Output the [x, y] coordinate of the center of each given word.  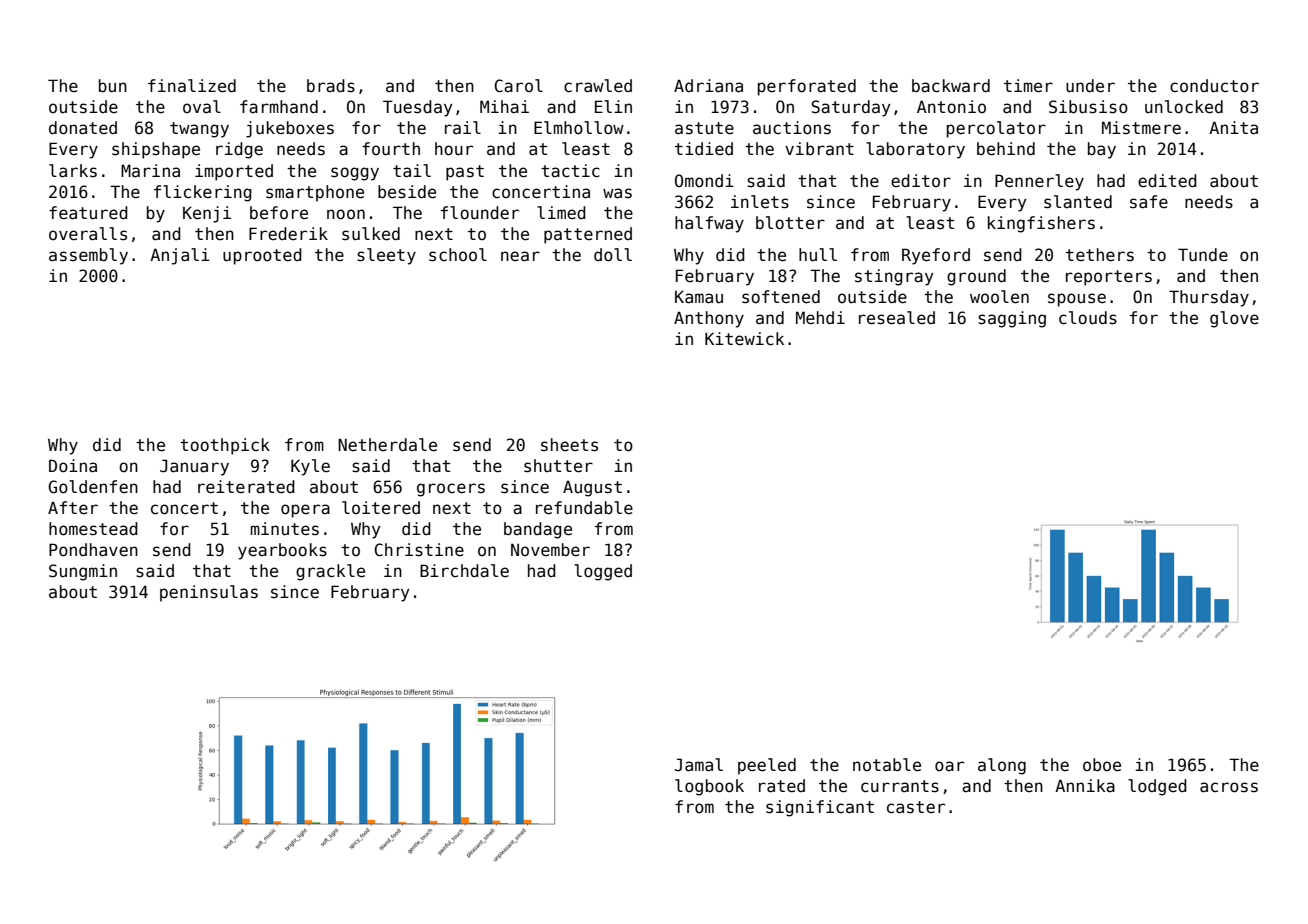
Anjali [180, 256]
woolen [999, 297]
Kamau [699, 297]
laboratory [915, 150]
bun [113, 86]
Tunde [1203, 255]
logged [603, 572]
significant [820, 808]
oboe [1102, 765]
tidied [704, 149]
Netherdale [387, 445]
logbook [709, 787]
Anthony [709, 319]
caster [916, 807]
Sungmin [83, 572]
